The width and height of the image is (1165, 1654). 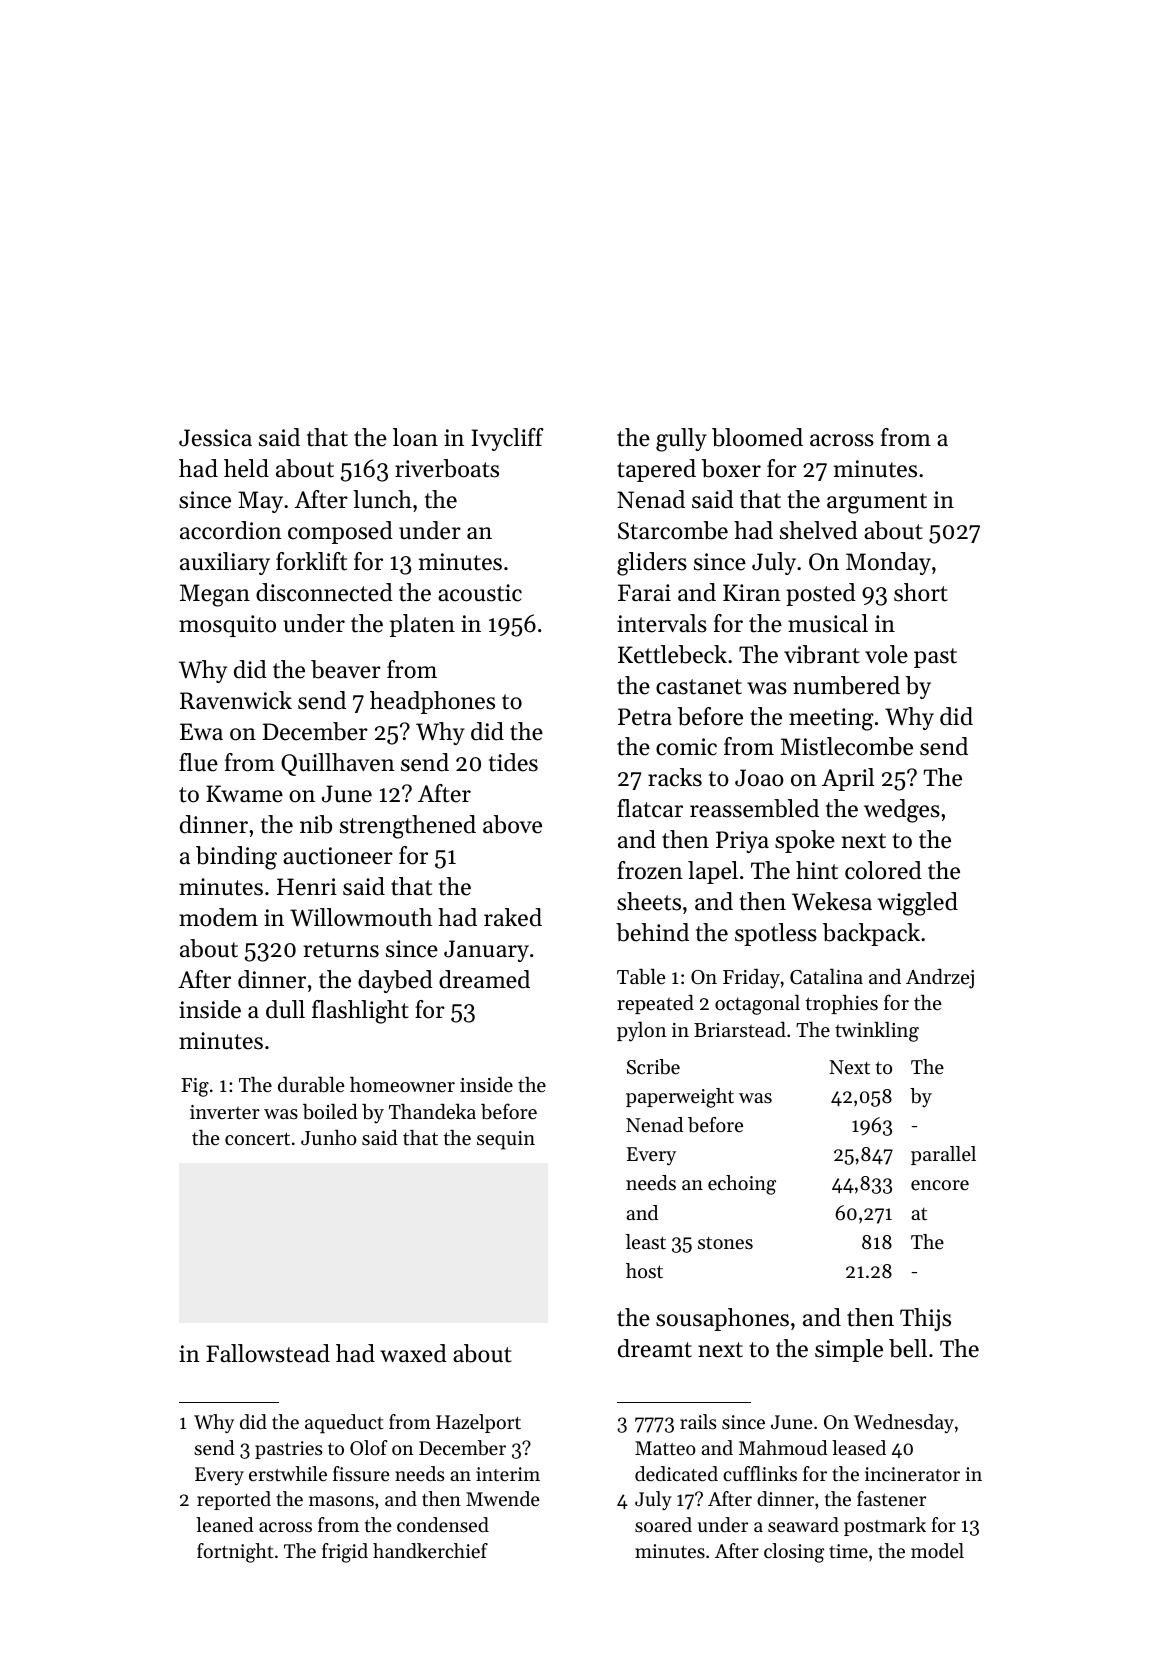 What do you see at coordinates (846, 685) in the image?
I see `numbered` at bounding box center [846, 685].
